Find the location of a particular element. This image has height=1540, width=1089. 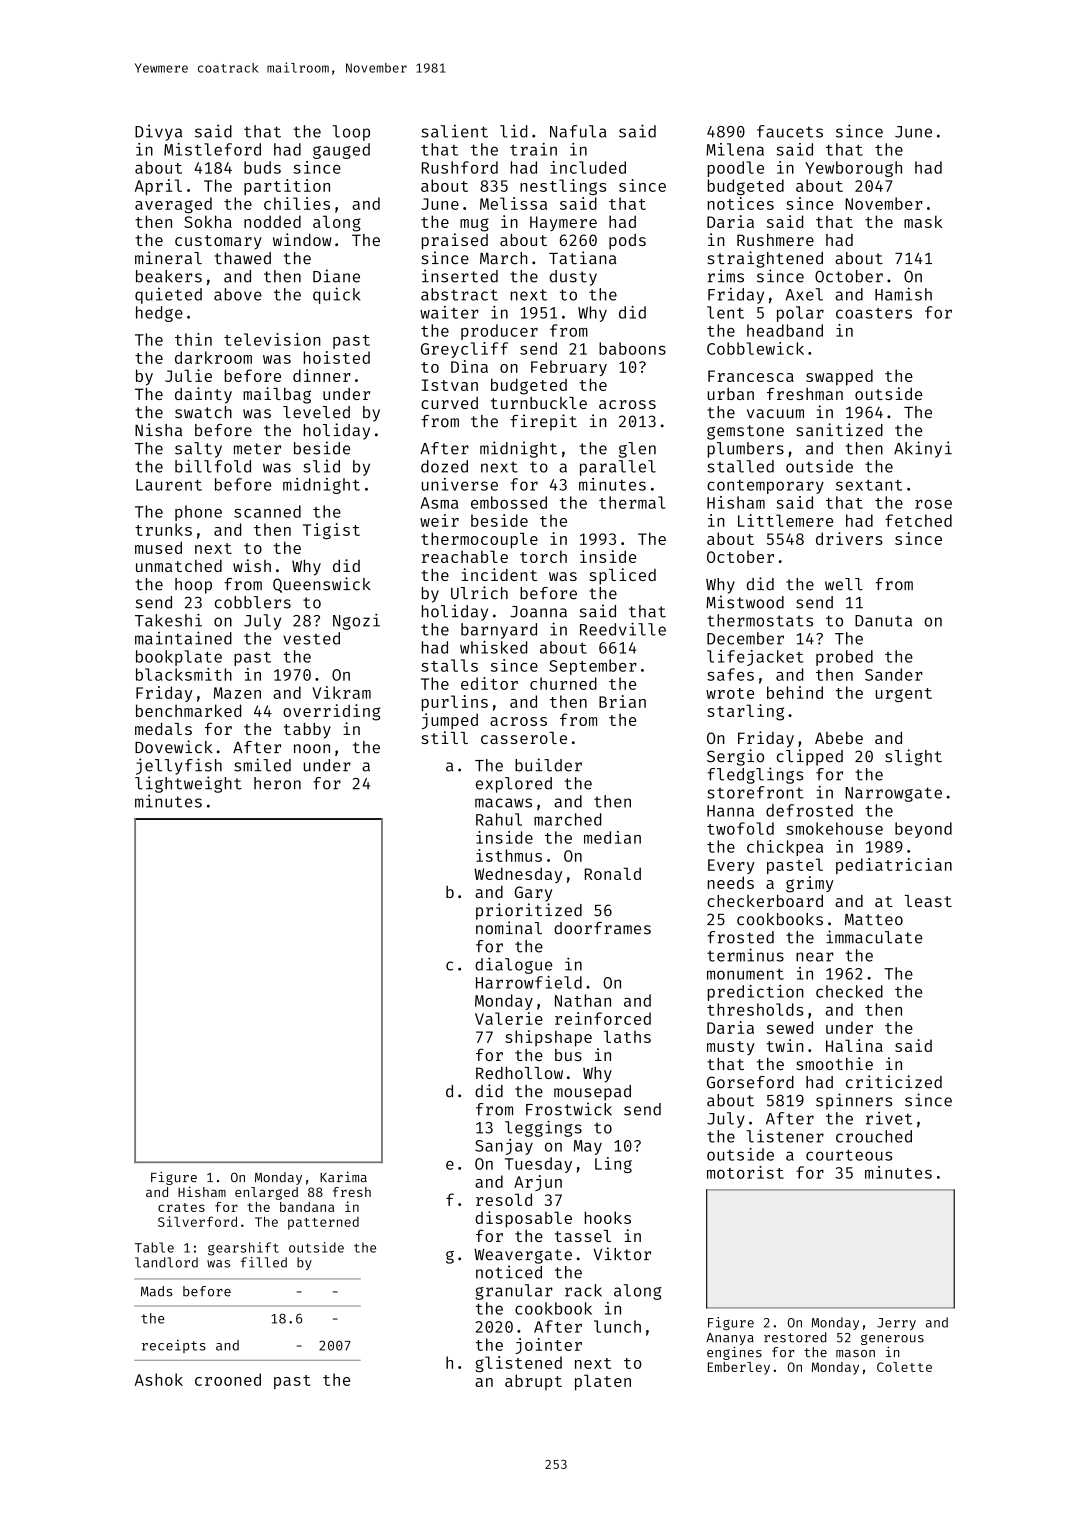

Ashok is located at coordinates (159, 1379).
